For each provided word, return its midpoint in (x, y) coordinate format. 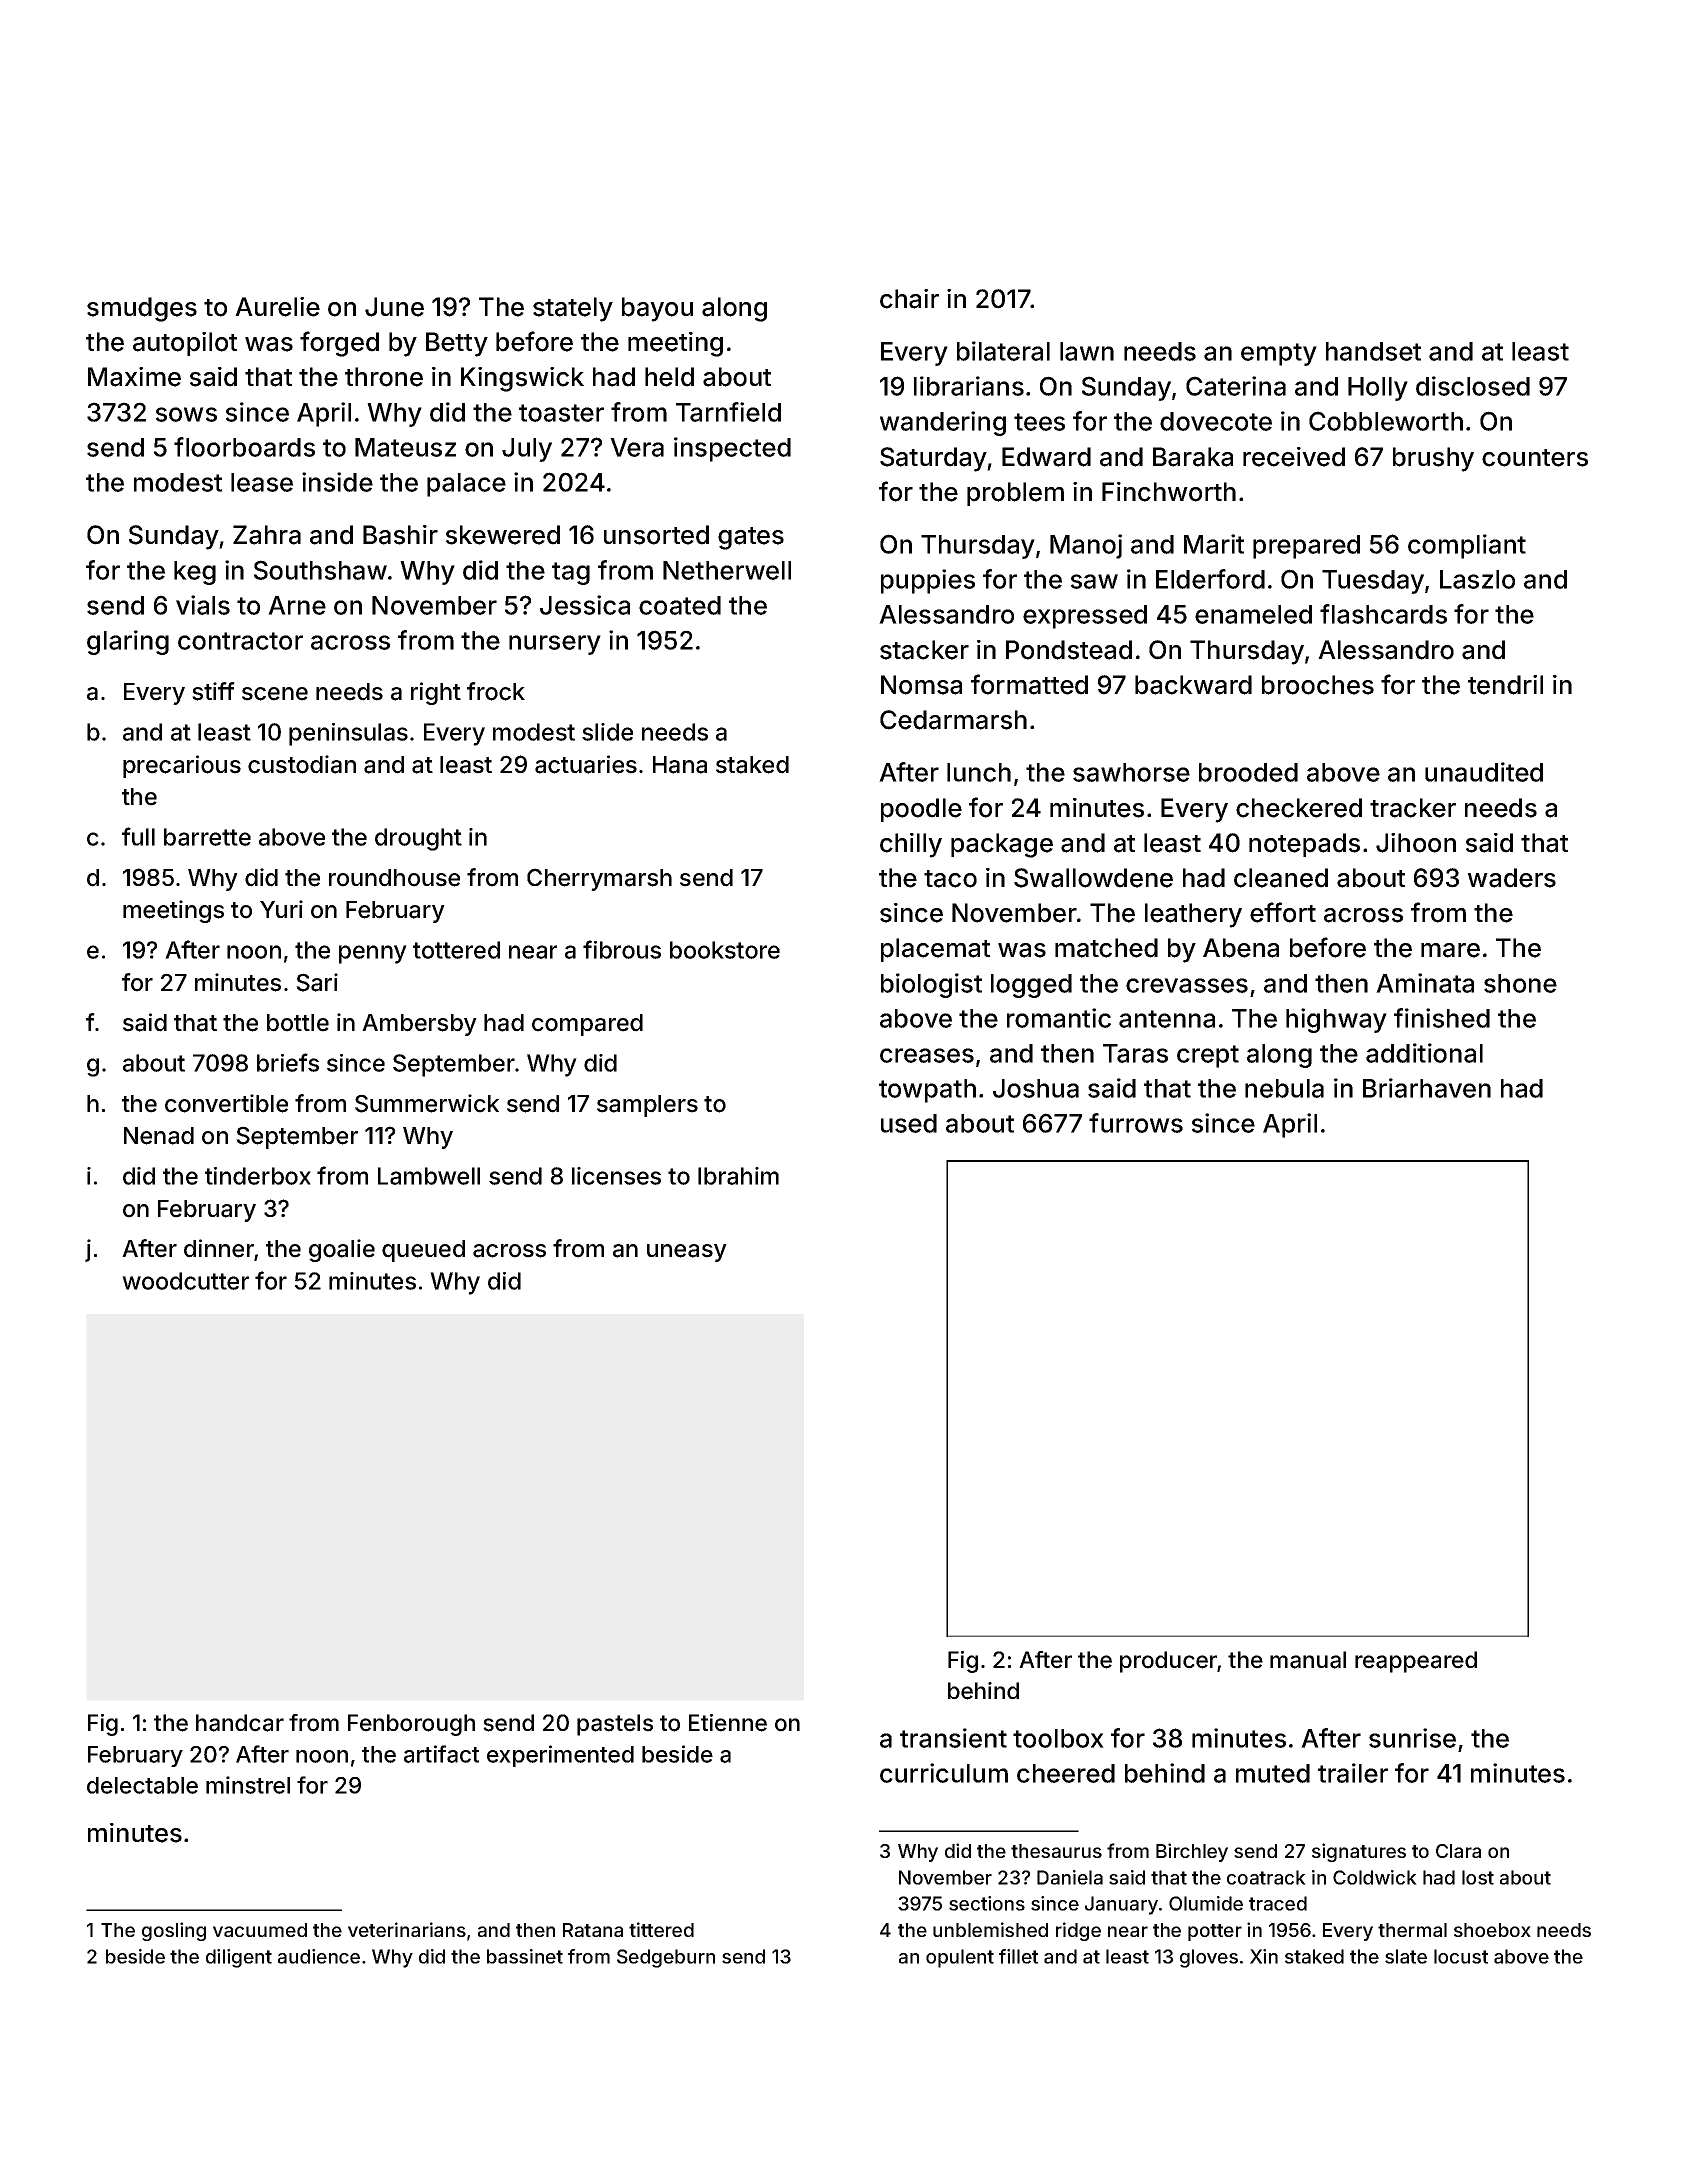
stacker (924, 650)
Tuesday (1373, 582)
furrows (1136, 1123)
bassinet (525, 1956)
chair (909, 299)
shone (1520, 983)
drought (418, 839)
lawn (1087, 351)
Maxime (134, 377)
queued (423, 1251)
